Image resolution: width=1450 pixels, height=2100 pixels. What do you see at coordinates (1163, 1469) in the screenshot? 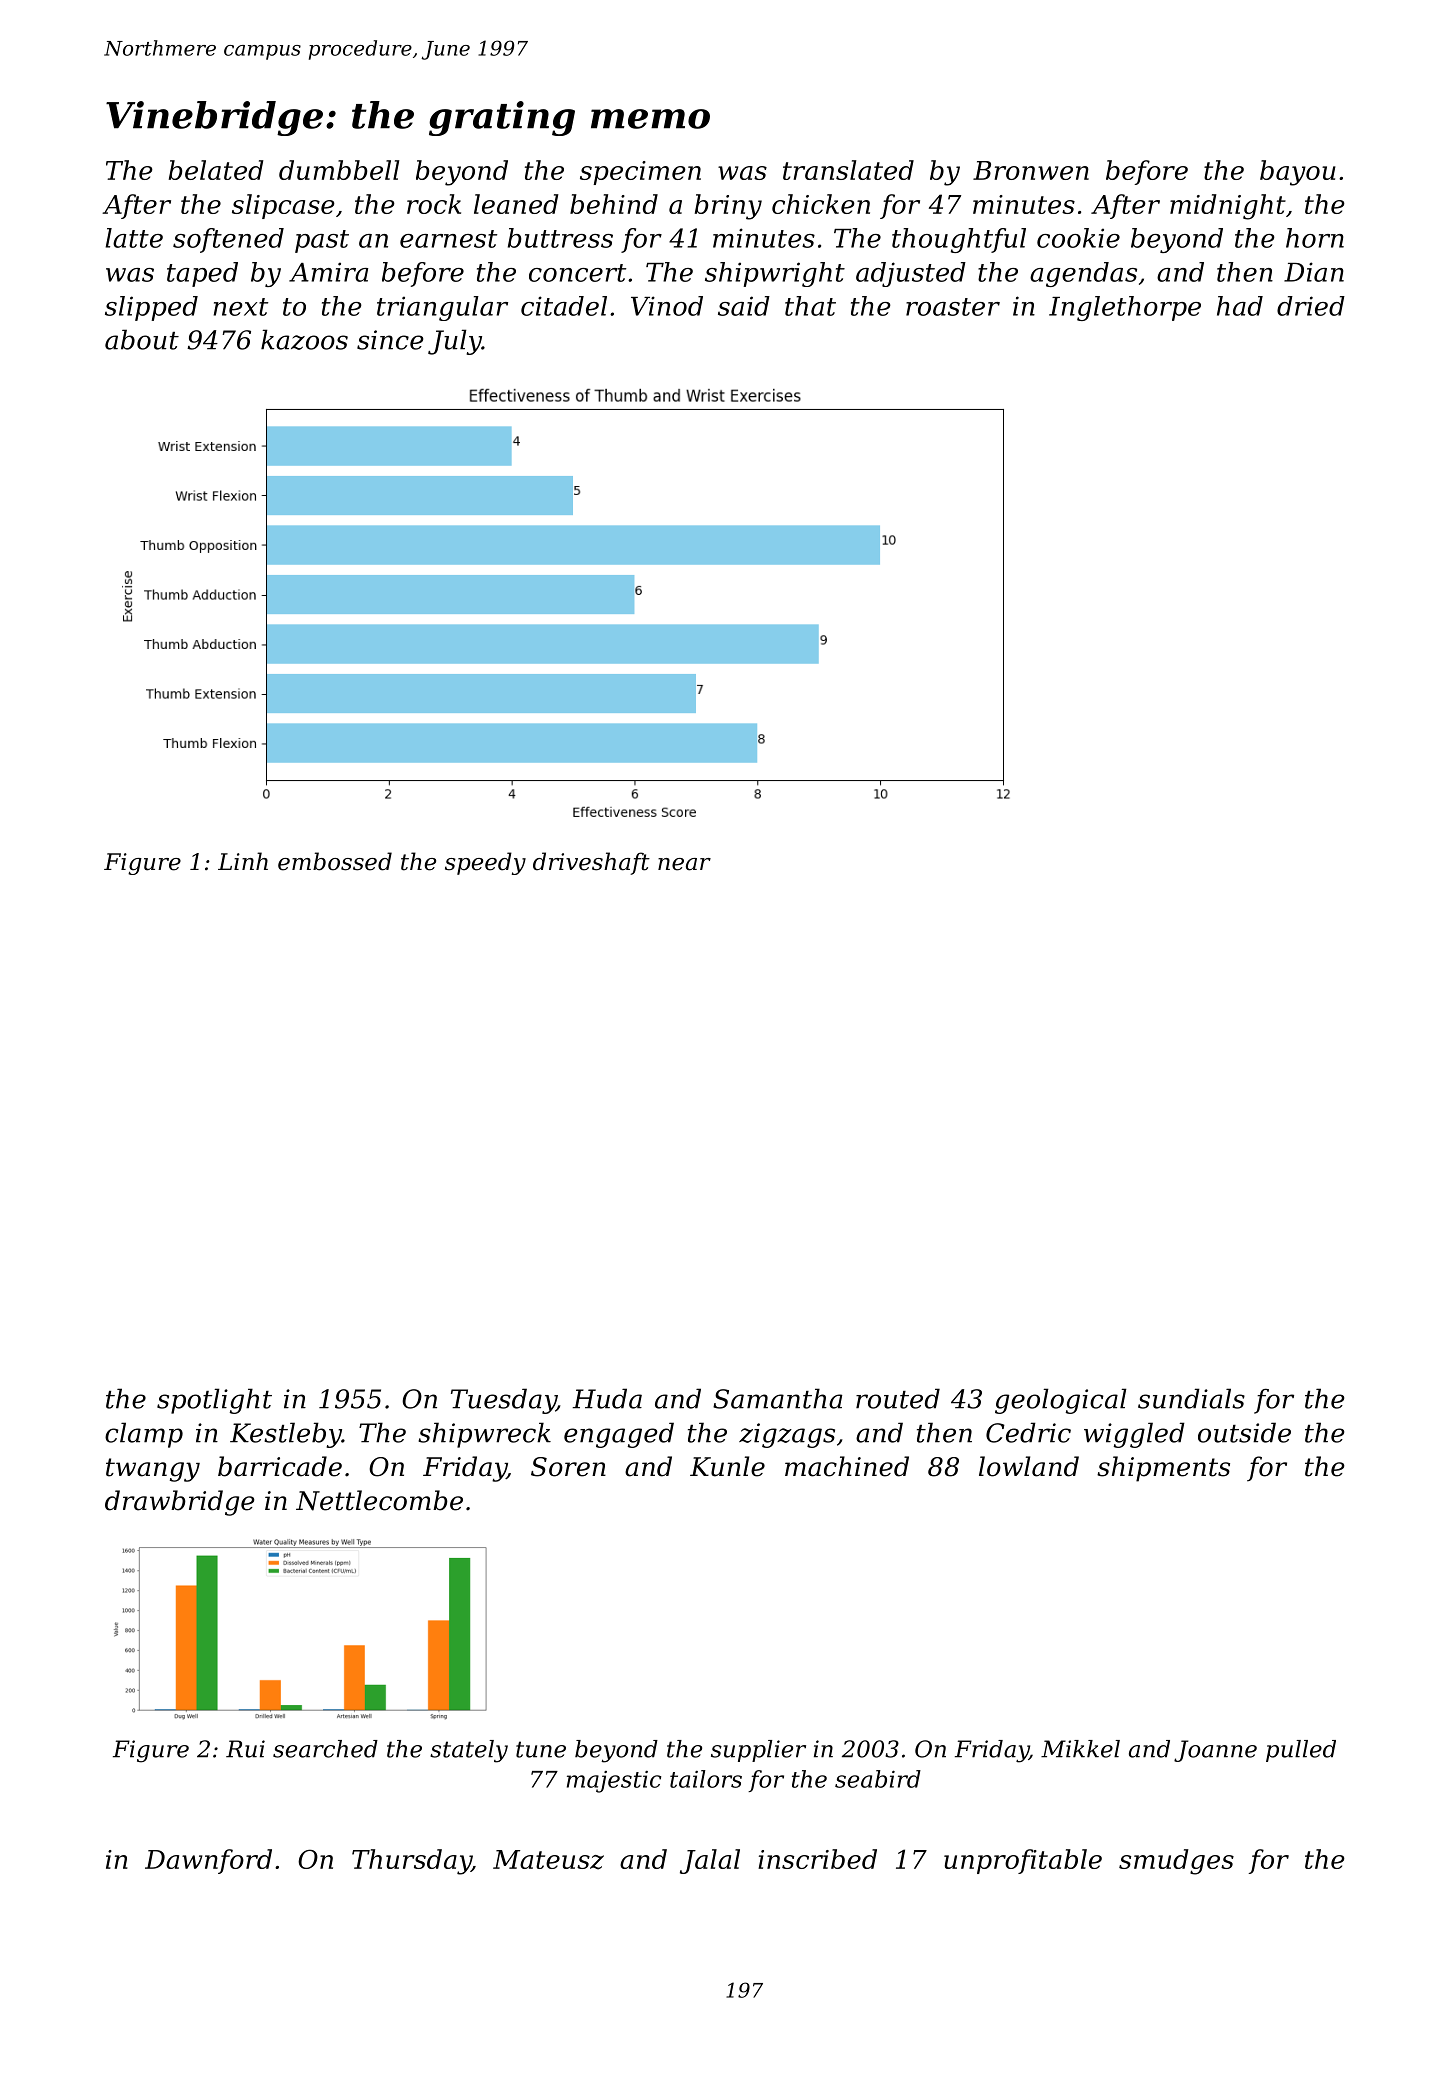
I see `shipments` at bounding box center [1163, 1469].
